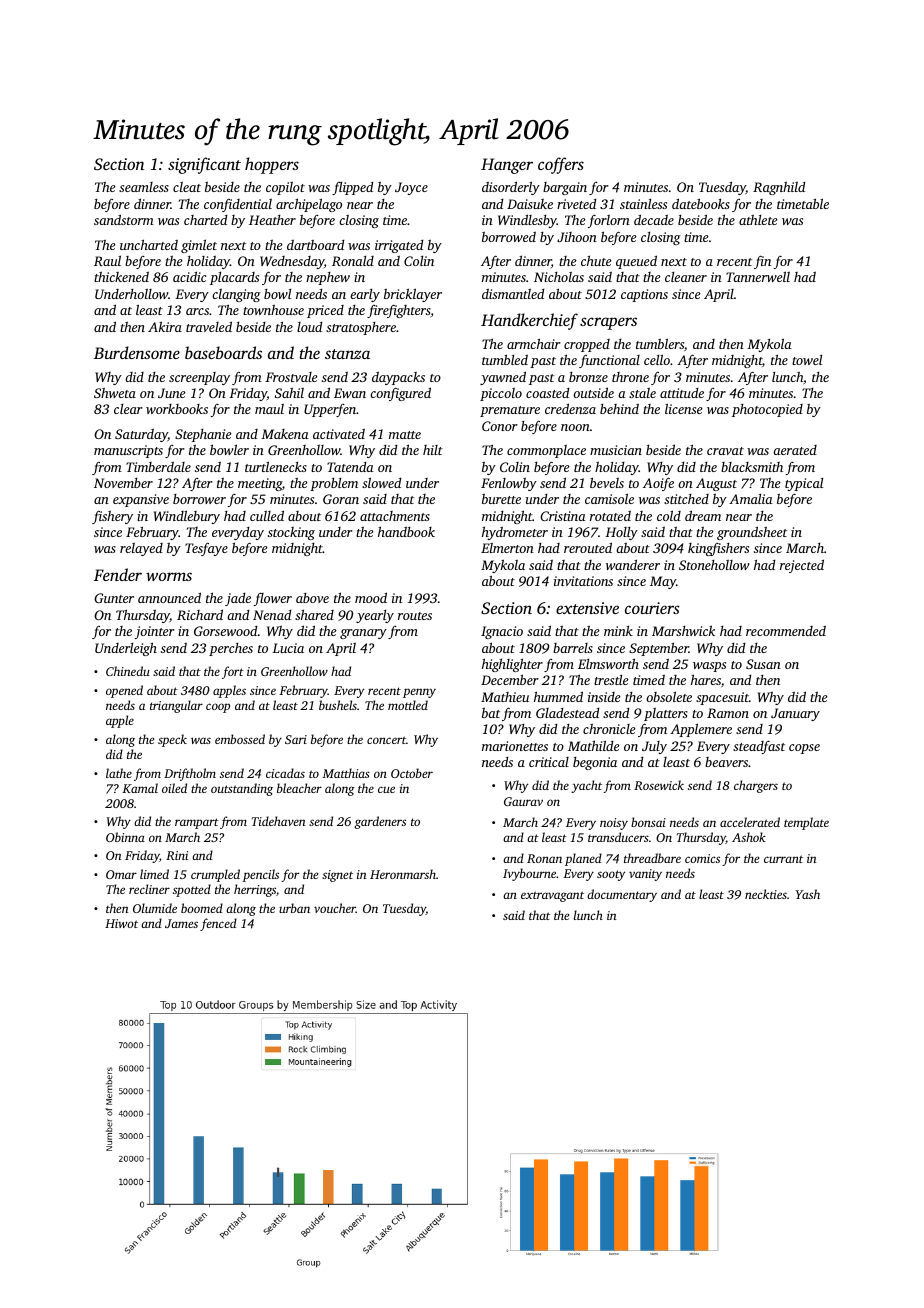 This document has width=924, height=1308. What do you see at coordinates (509, 237) in the document?
I see `borrowed` at bounding box center [509, 237].
